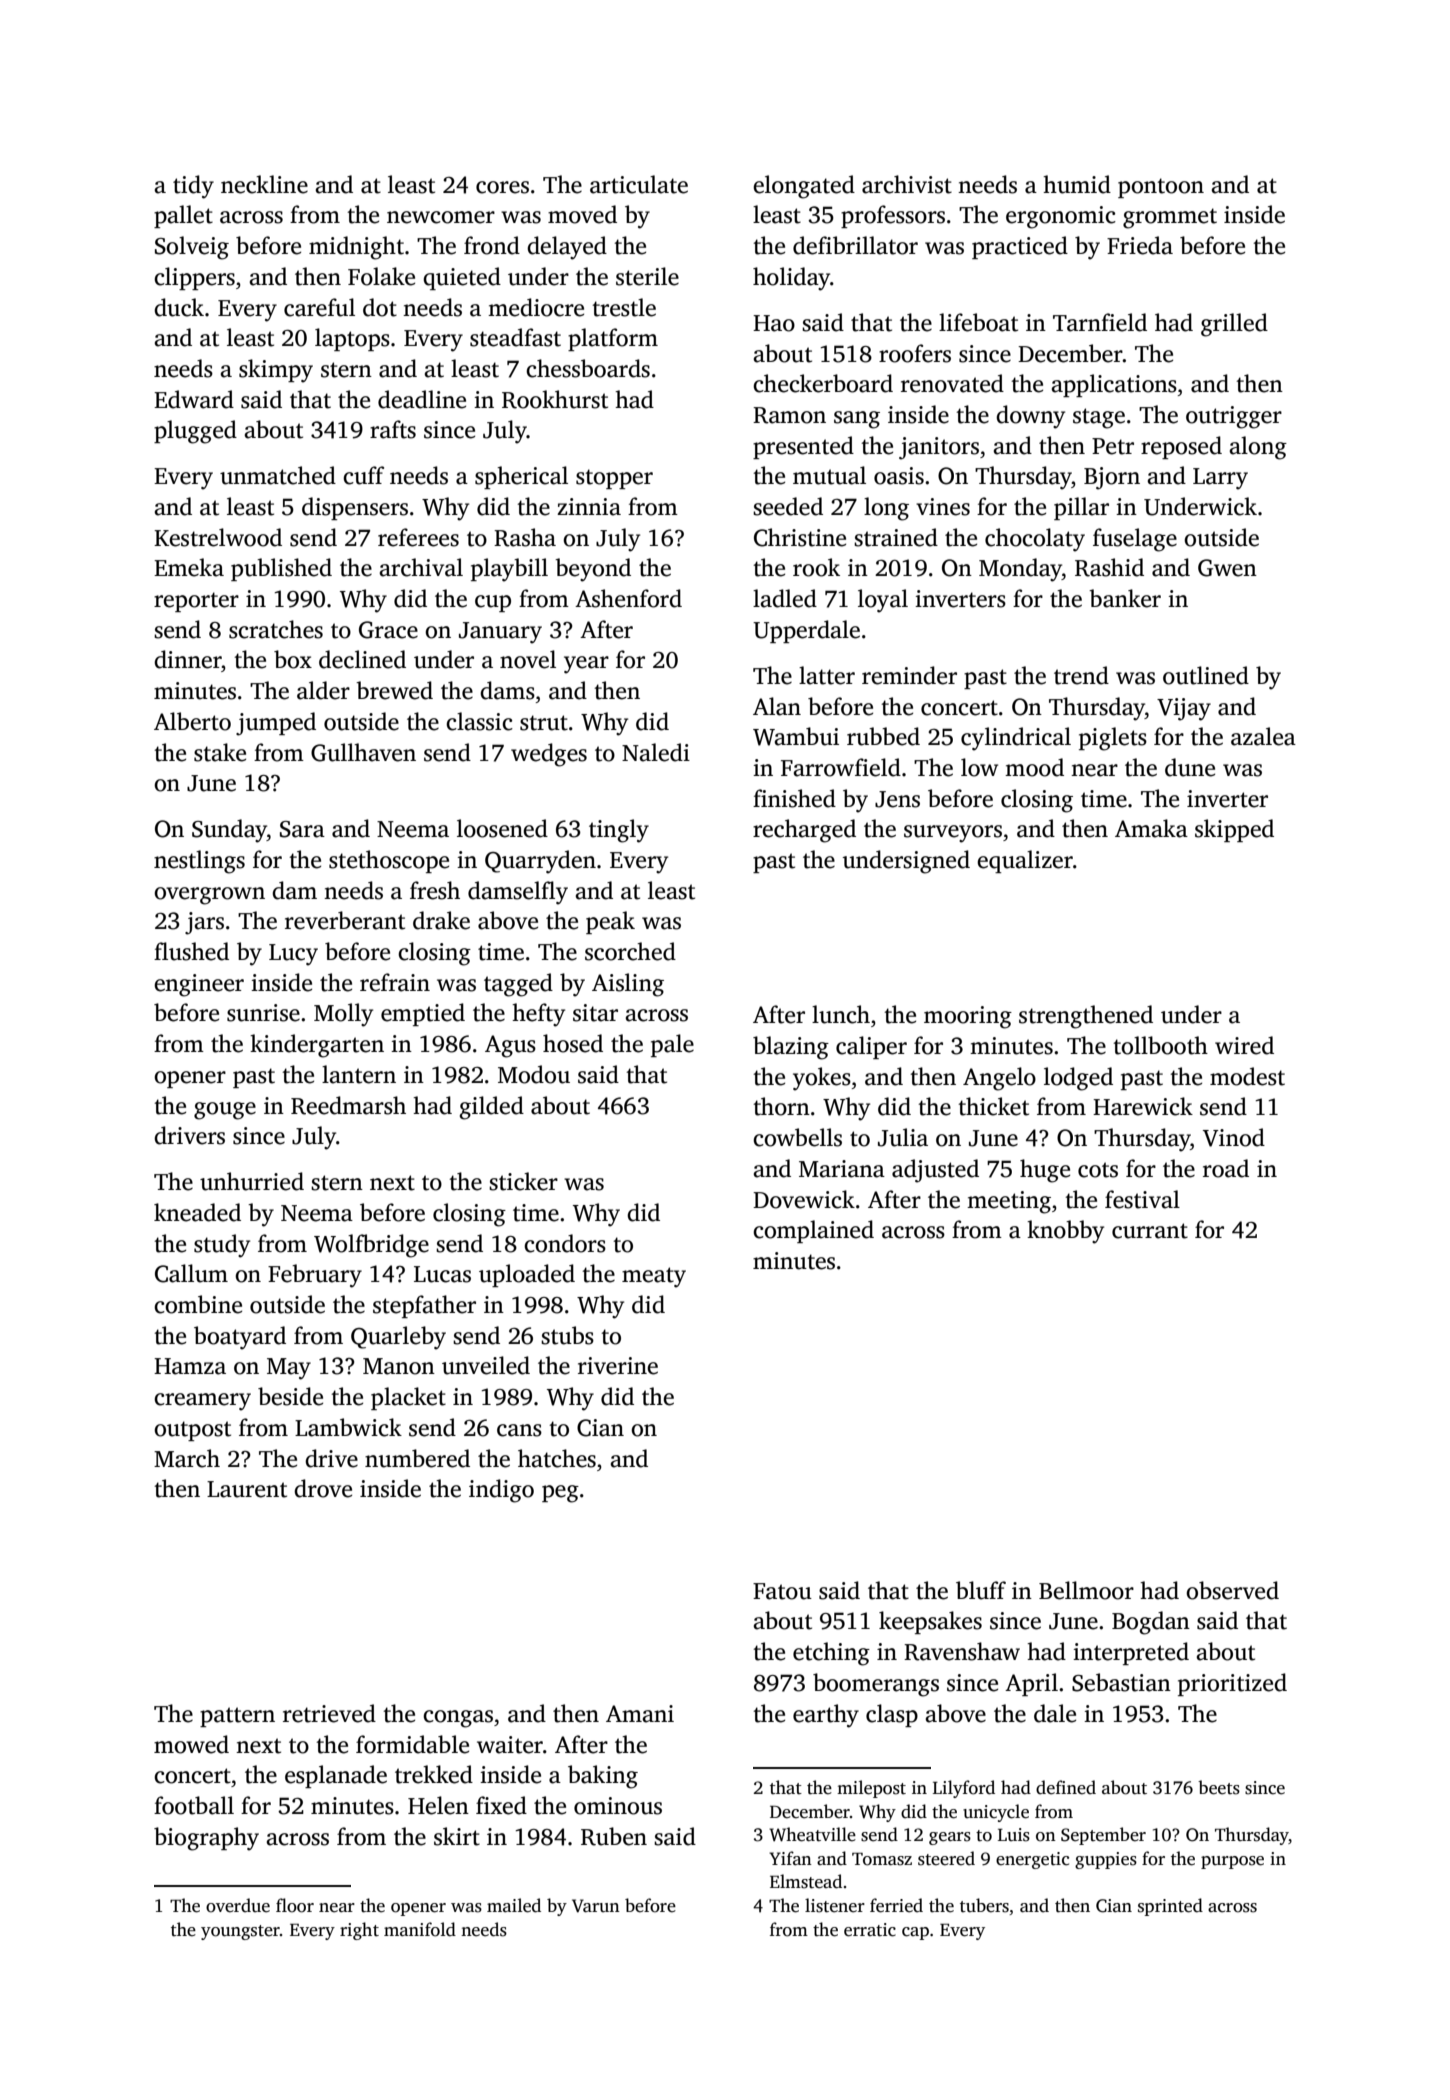 The image size is (1450, 2100). I want to click on box, so click(293, 659).
